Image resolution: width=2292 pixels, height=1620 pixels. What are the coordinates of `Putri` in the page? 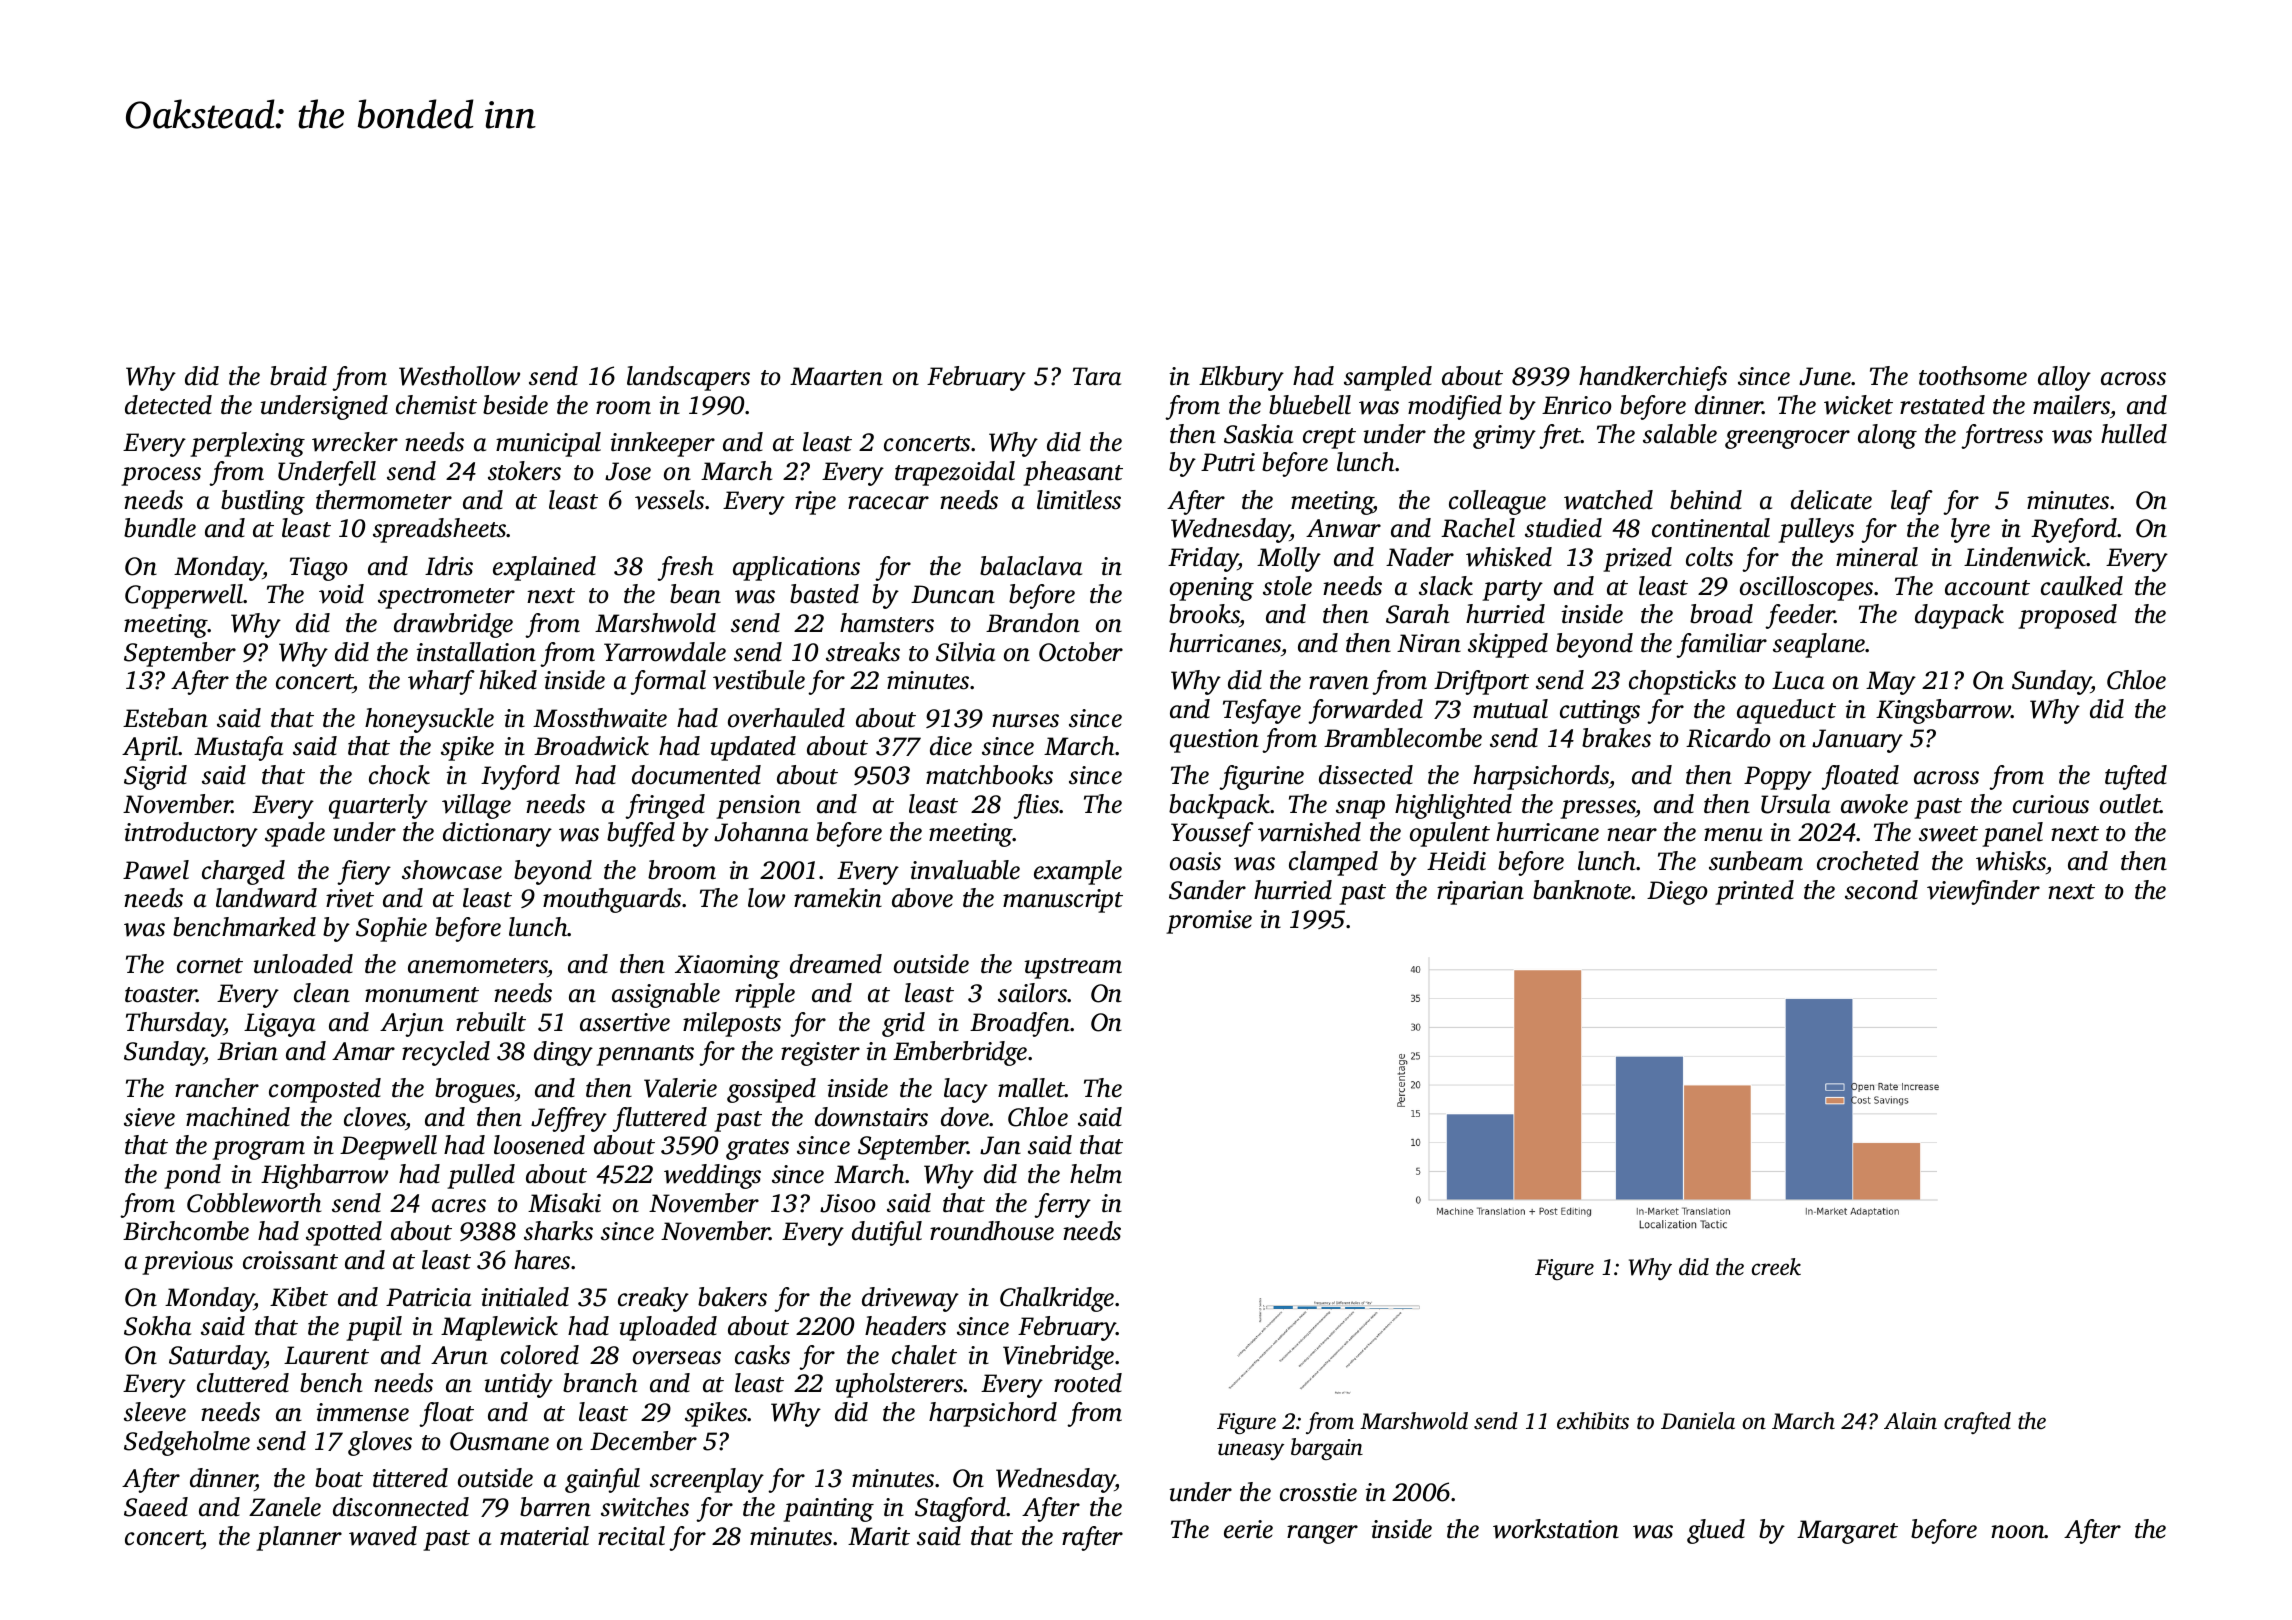 It's located at (1228, 462).
